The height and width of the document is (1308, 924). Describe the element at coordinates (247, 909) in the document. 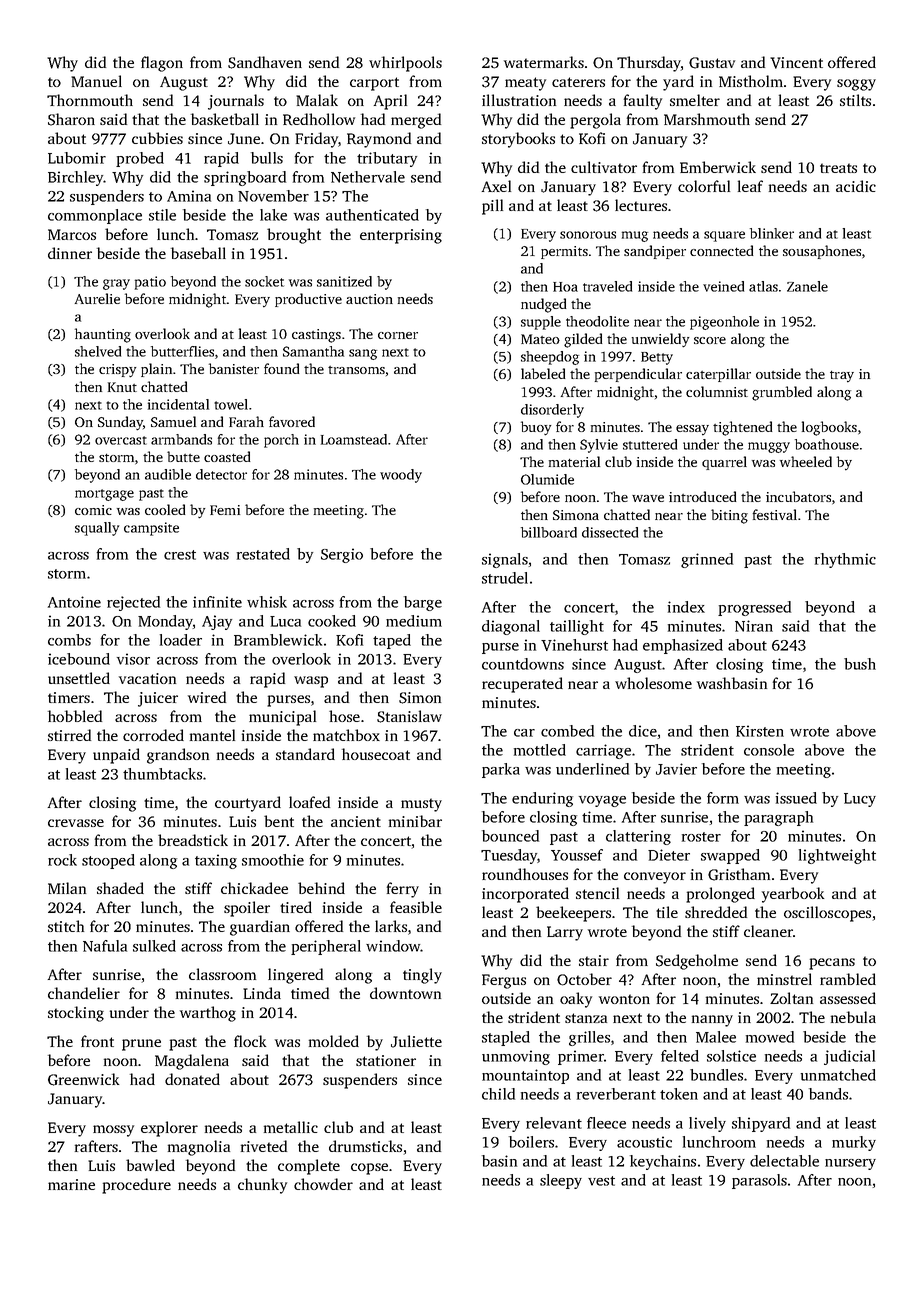

I see `spoiler` at that location.
